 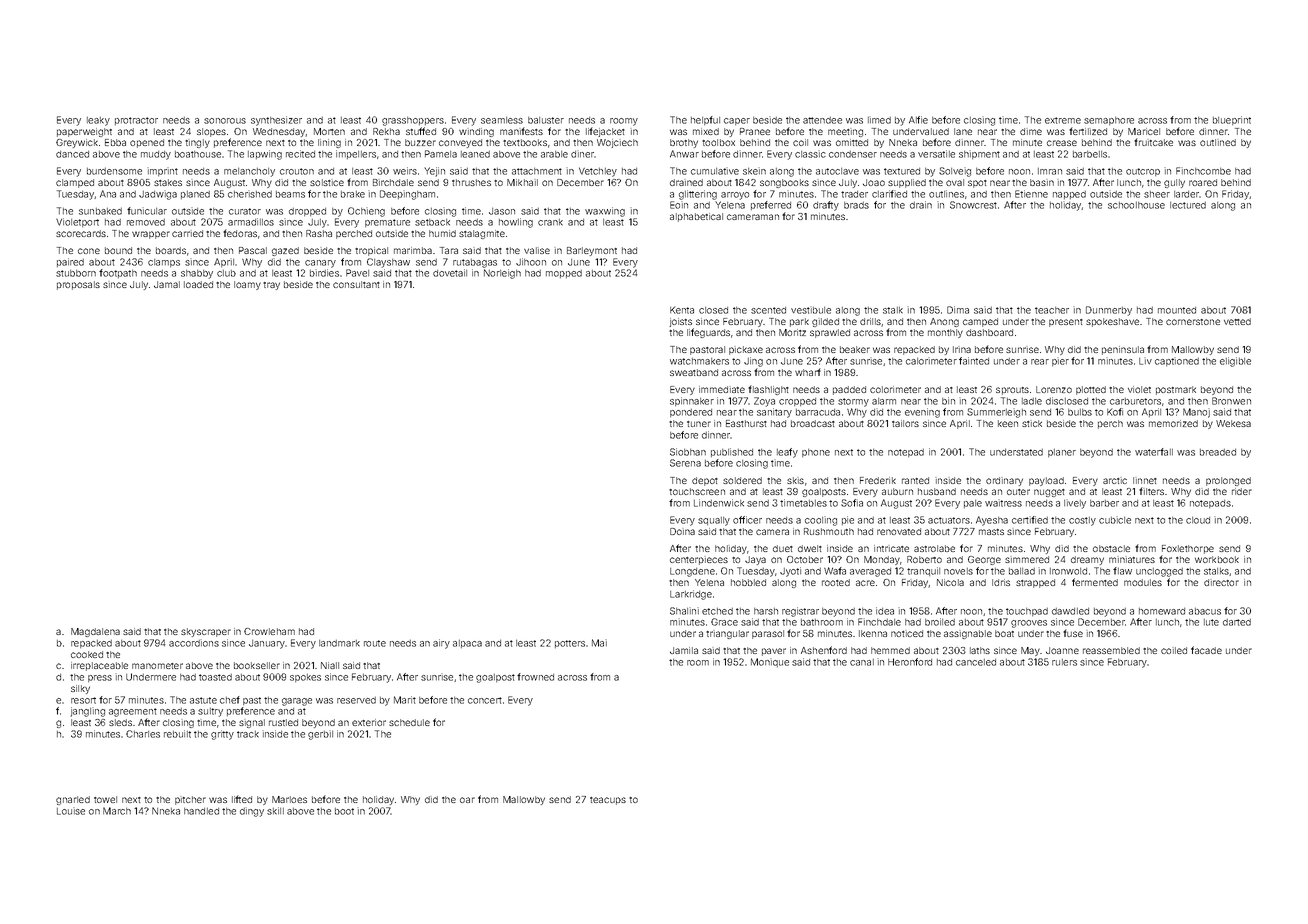 I want to click on Kenta, so click(x=682, y=310).
